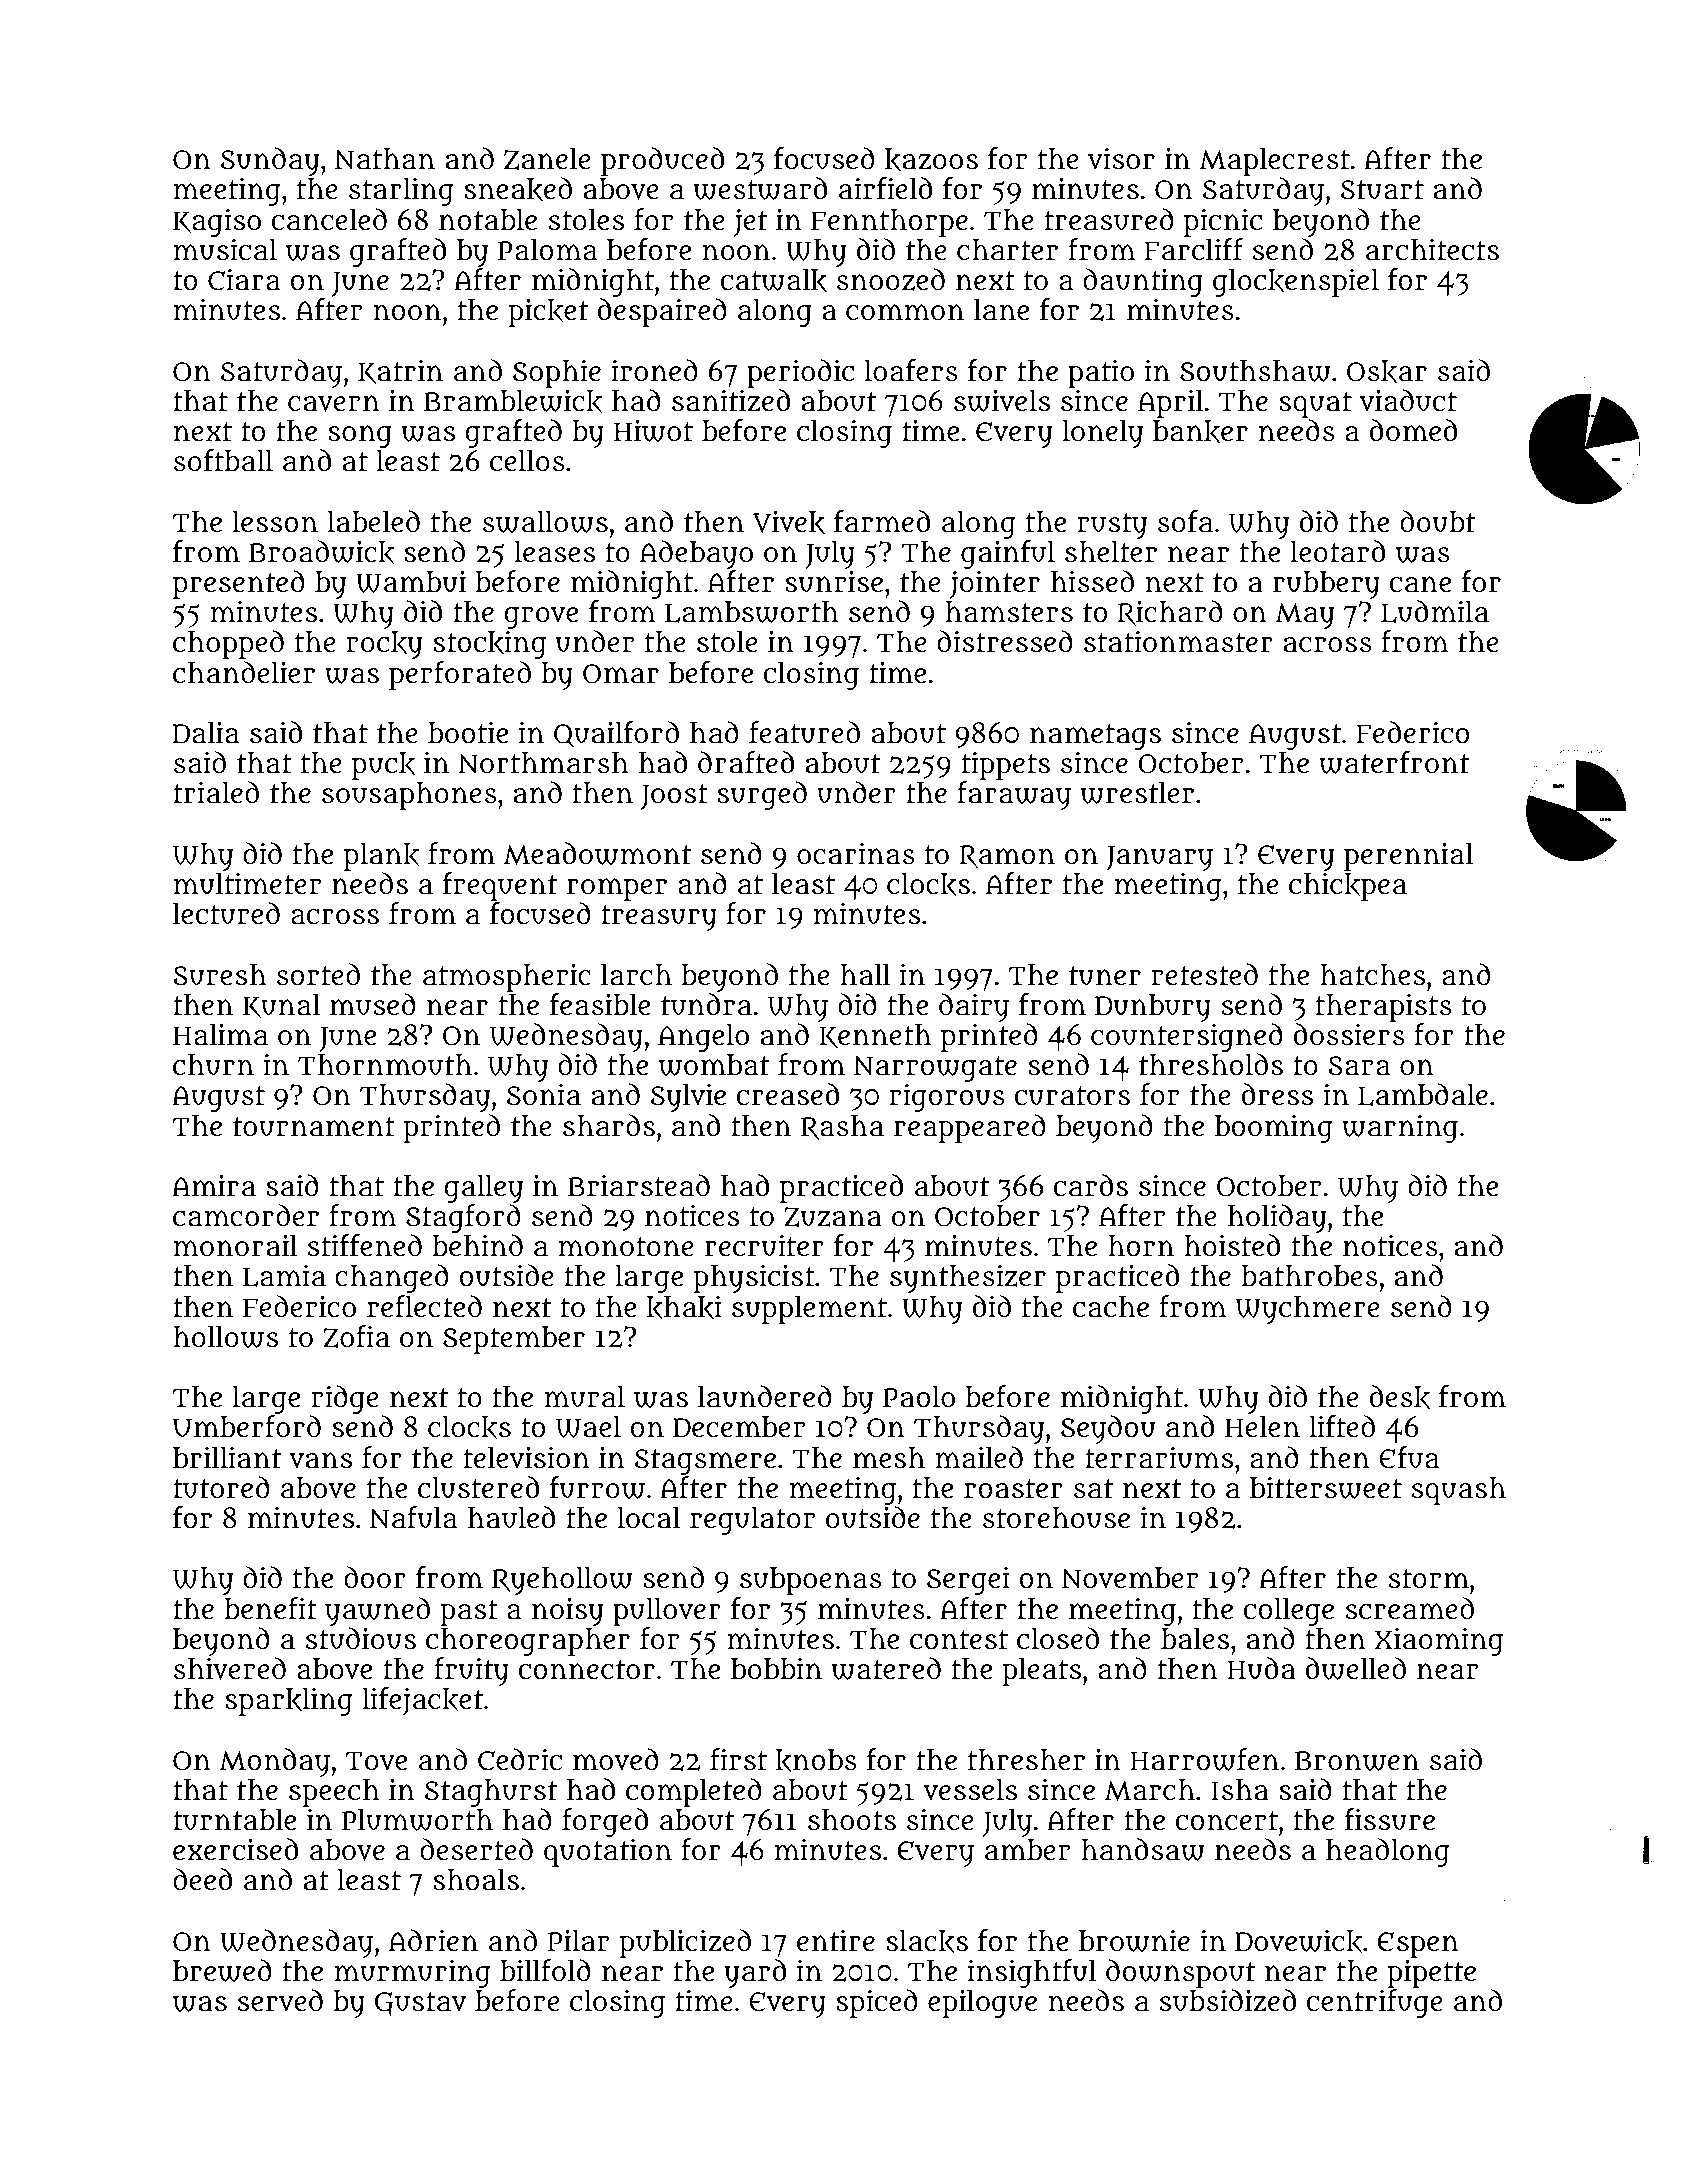 This screenshot has height=2178, width=1683. Describe the element at coordinates (1274, 1128) in the screenshot. I see `booming` at that location.
